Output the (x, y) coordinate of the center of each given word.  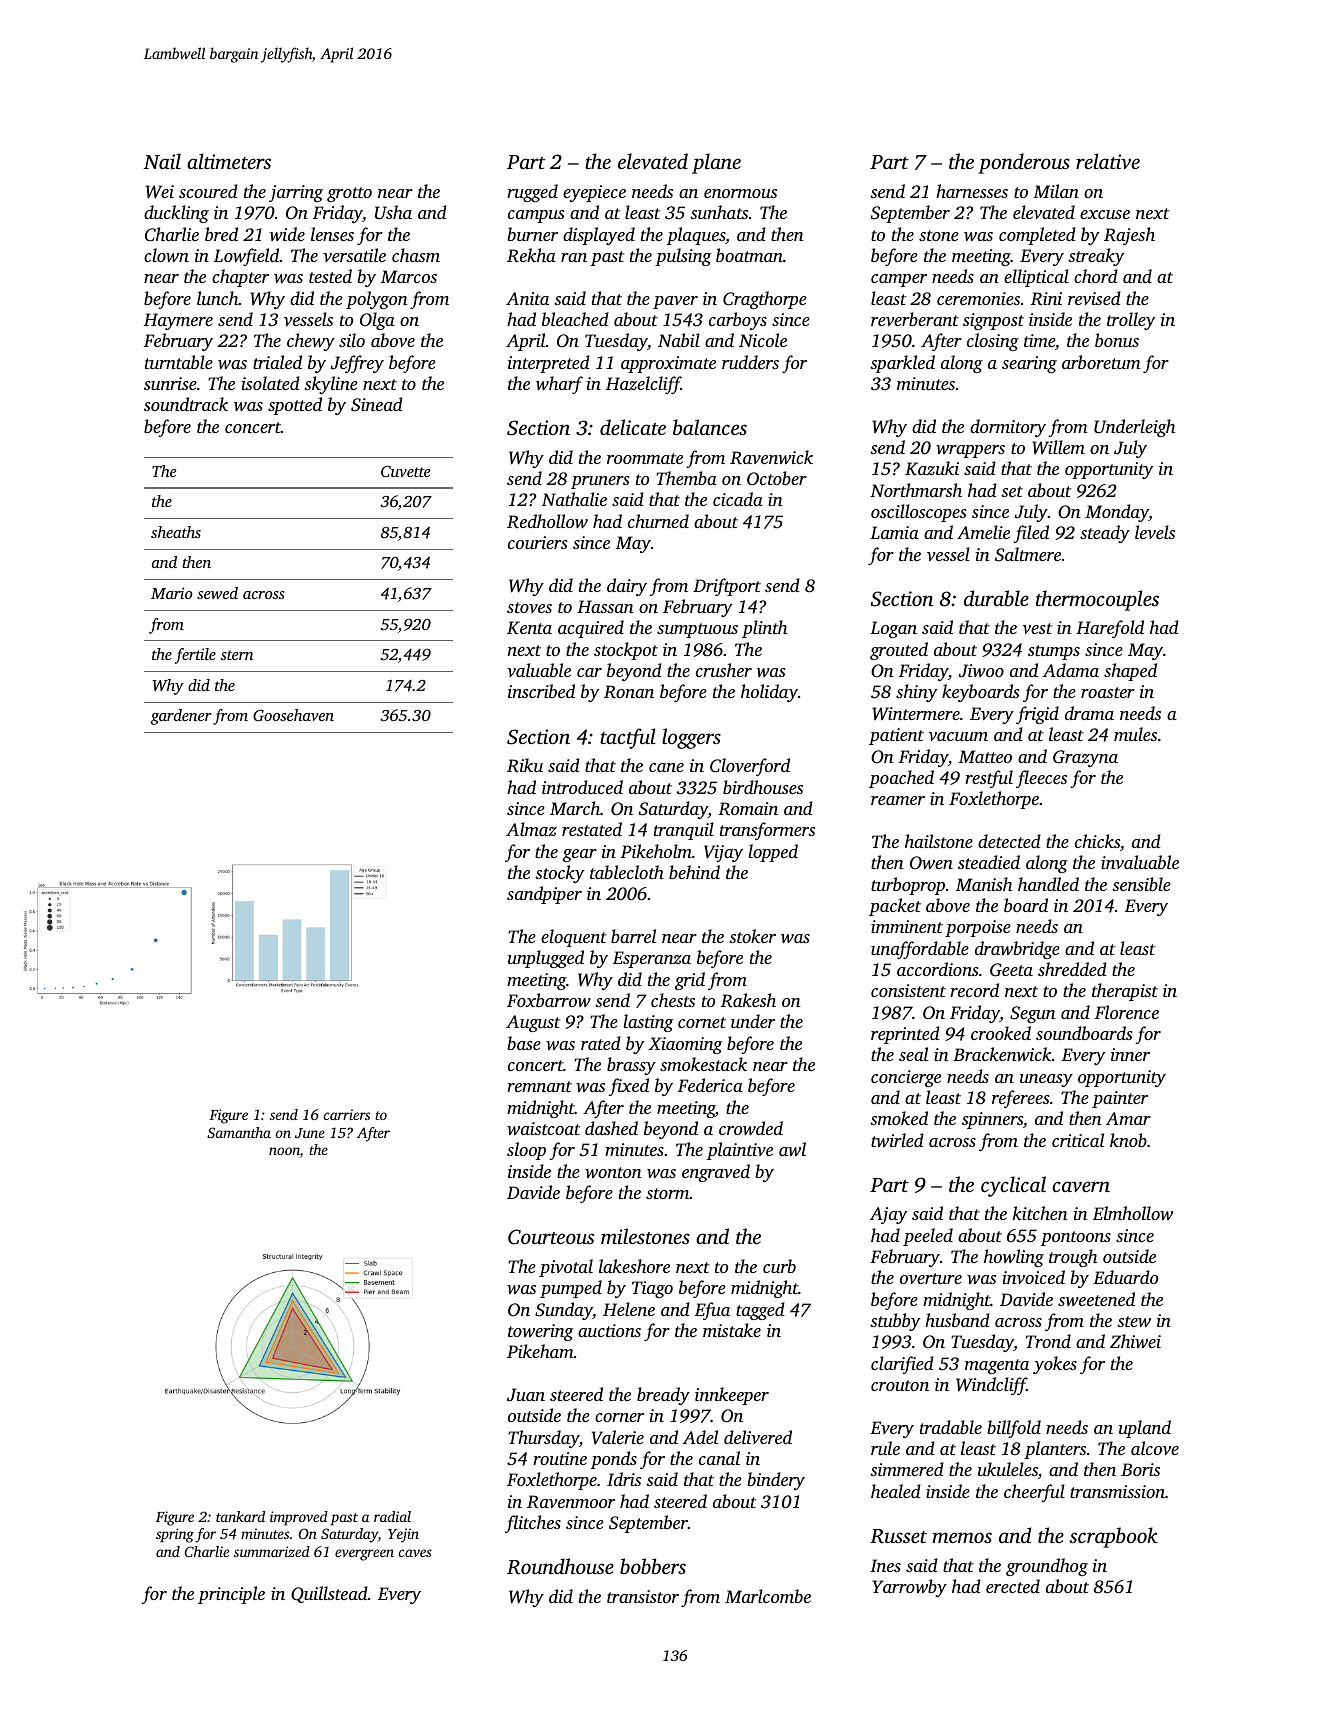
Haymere (178, 321)
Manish (984, 884)
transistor (643, 1596)
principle (231, 1595)
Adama (1071, 670)
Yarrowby (909, 1588)
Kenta (529, 628)
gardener (181, 717)
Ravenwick (771, 457)
